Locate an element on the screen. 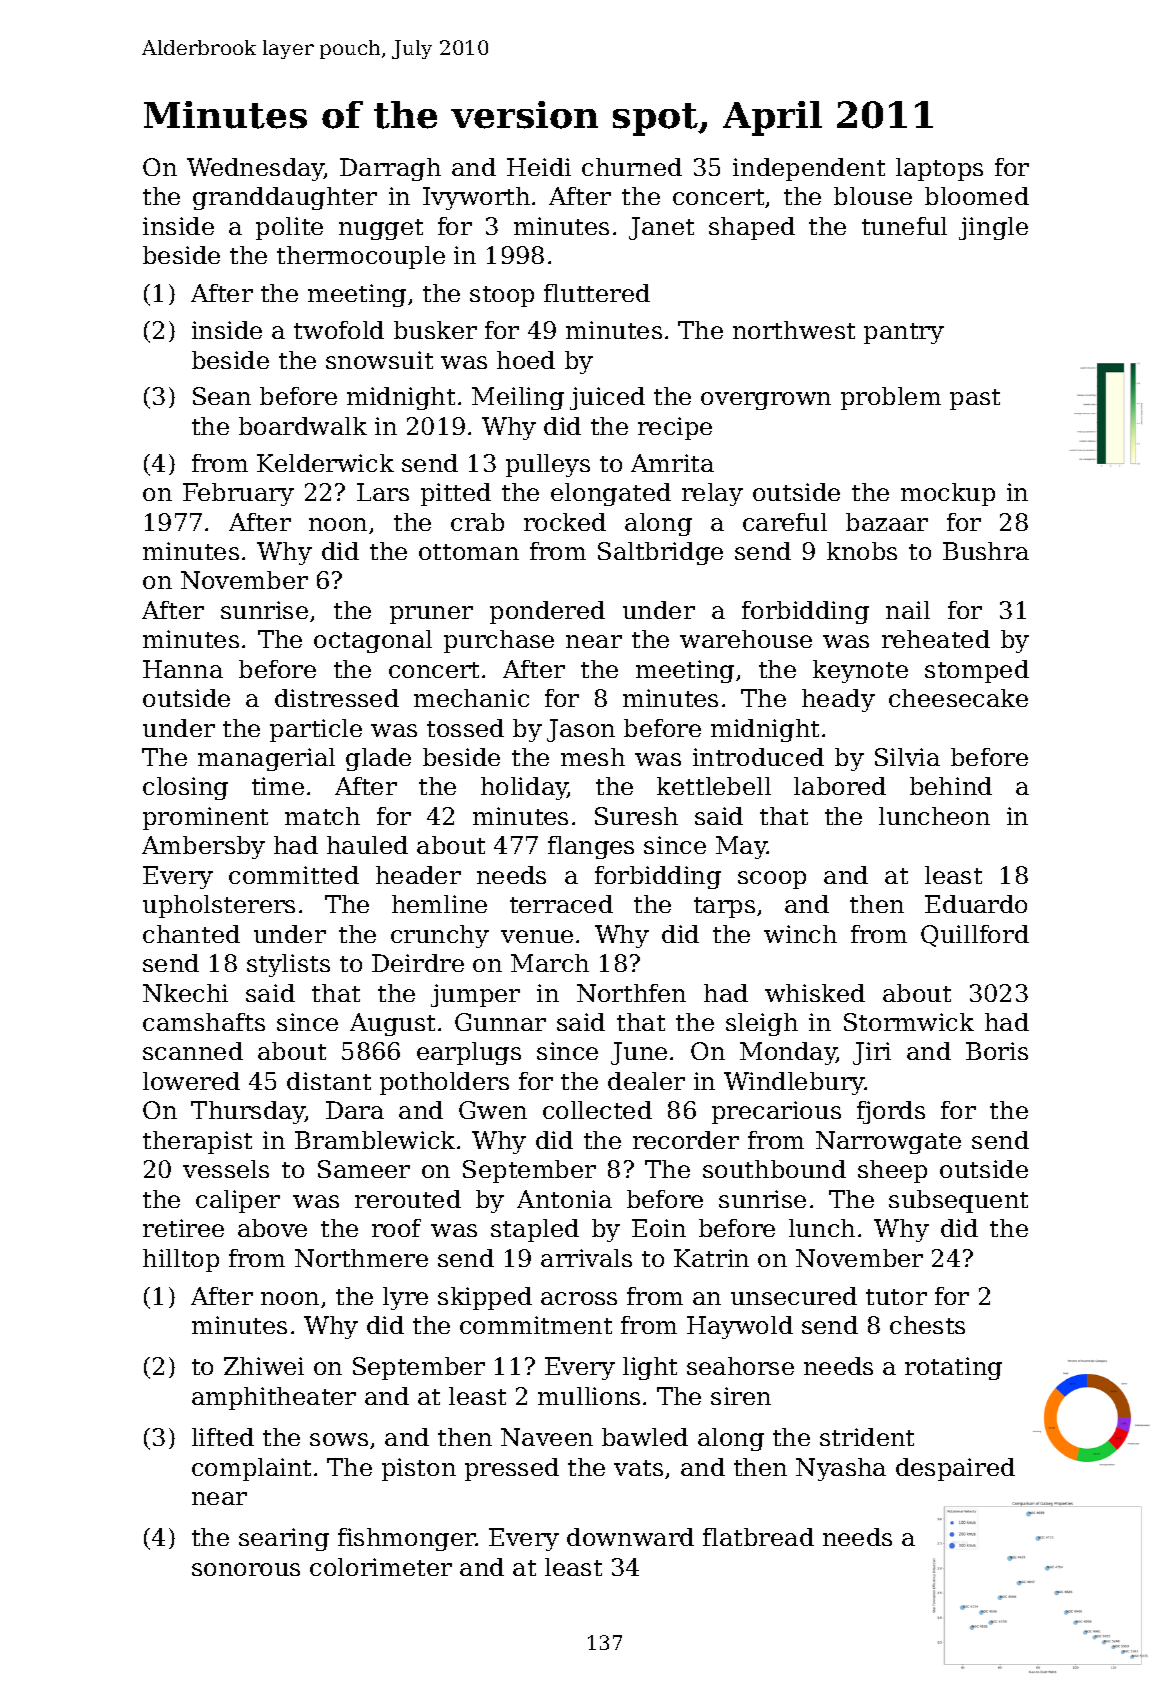  downward is located at coordinates (630, 1537).
